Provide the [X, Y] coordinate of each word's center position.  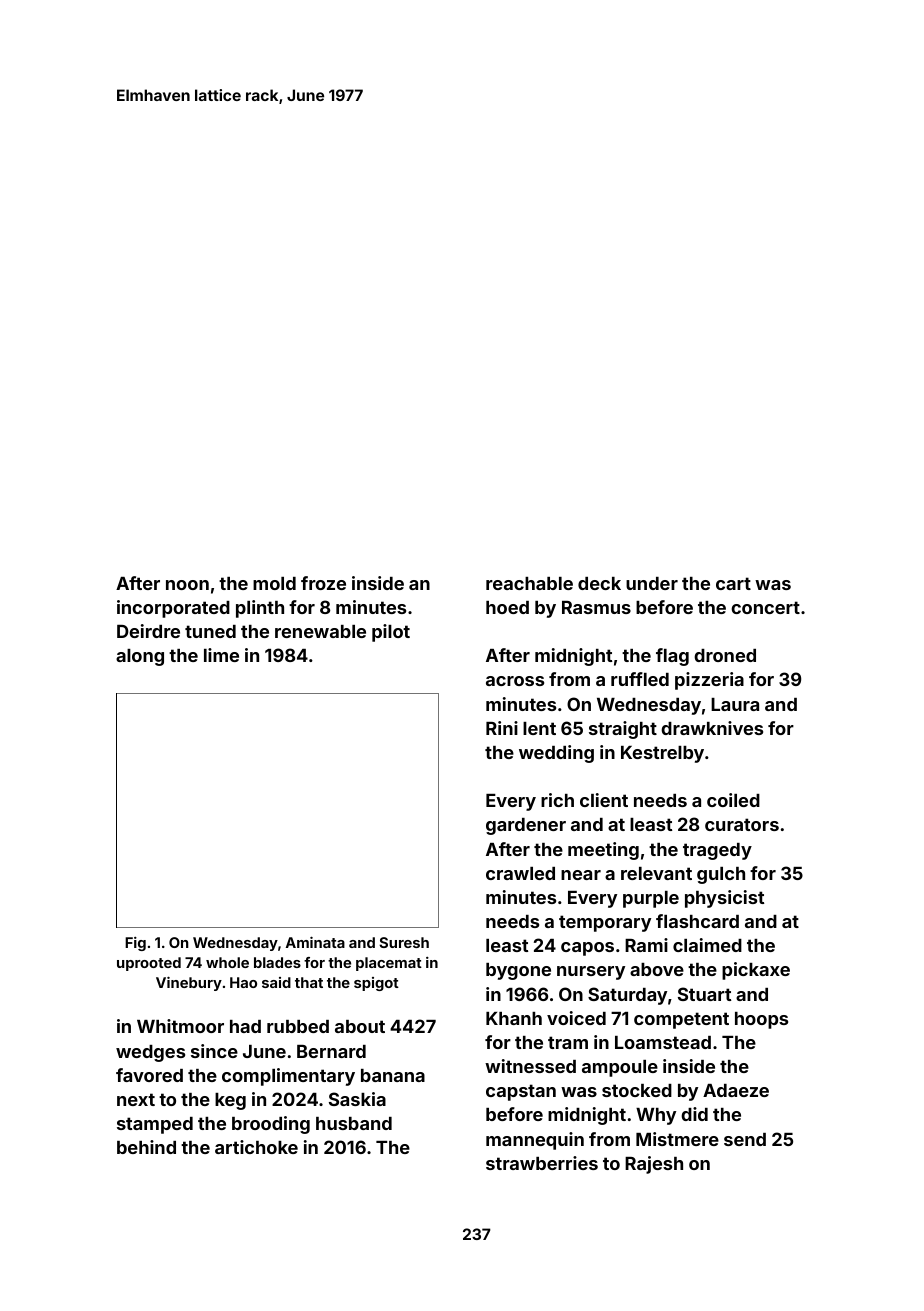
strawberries [542, 1163]
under [652, 583]
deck [599, 583]
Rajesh [654, 1165]
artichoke [256, 1147]
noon [187, 585]
